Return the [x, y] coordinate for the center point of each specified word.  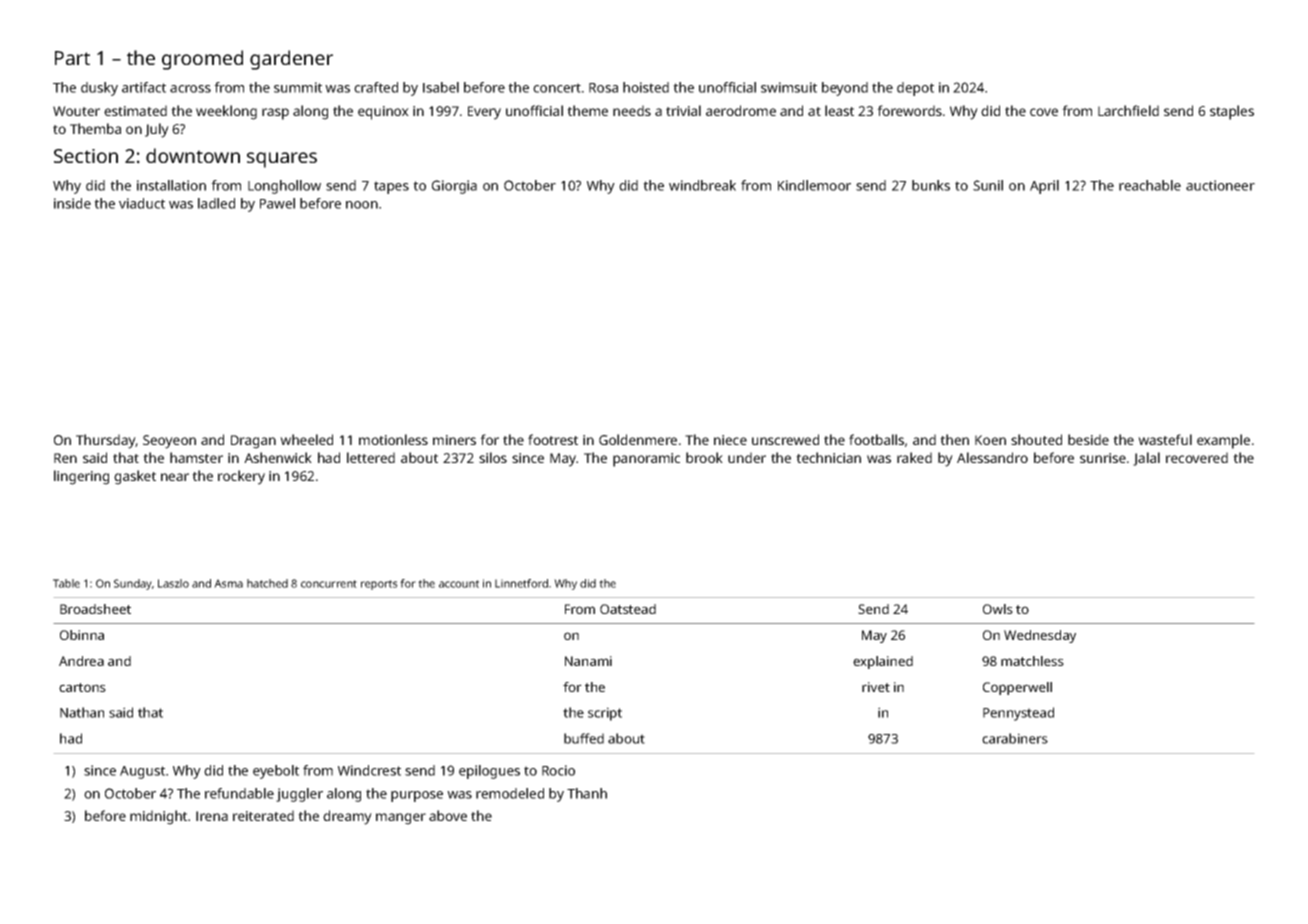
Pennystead [1018, 714]
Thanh [587, 793]
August [142, 772]
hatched [267, 583]
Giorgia [454, 187]
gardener [291, 60]
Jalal [1146, 459]
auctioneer [1220, 185]
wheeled [306, 439]
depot [915, 89]
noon [362, 205]
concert [557, 88]
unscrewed [785, 439]
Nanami [588, 661]
